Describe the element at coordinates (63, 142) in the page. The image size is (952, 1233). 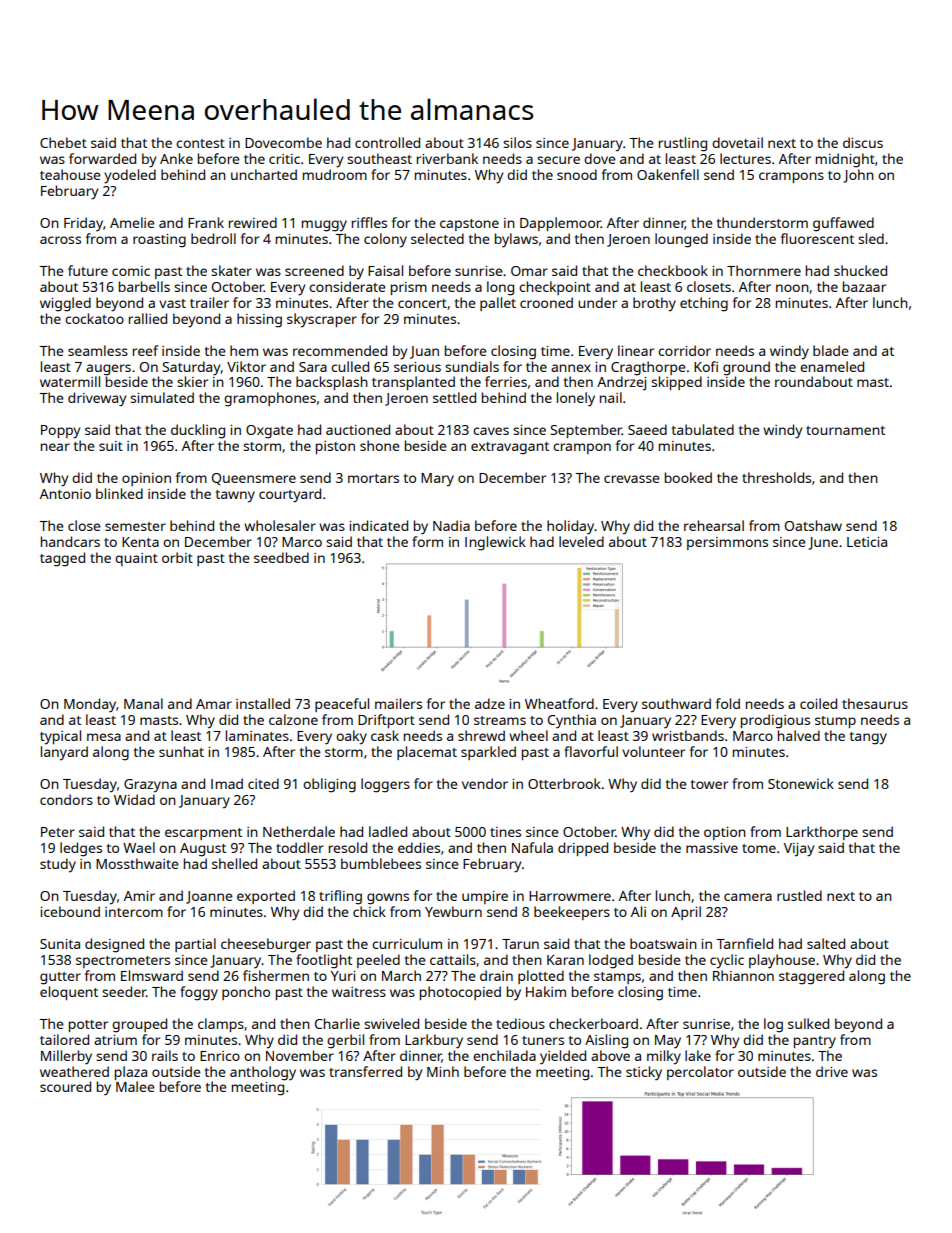
I see `Chebet` at that location.
